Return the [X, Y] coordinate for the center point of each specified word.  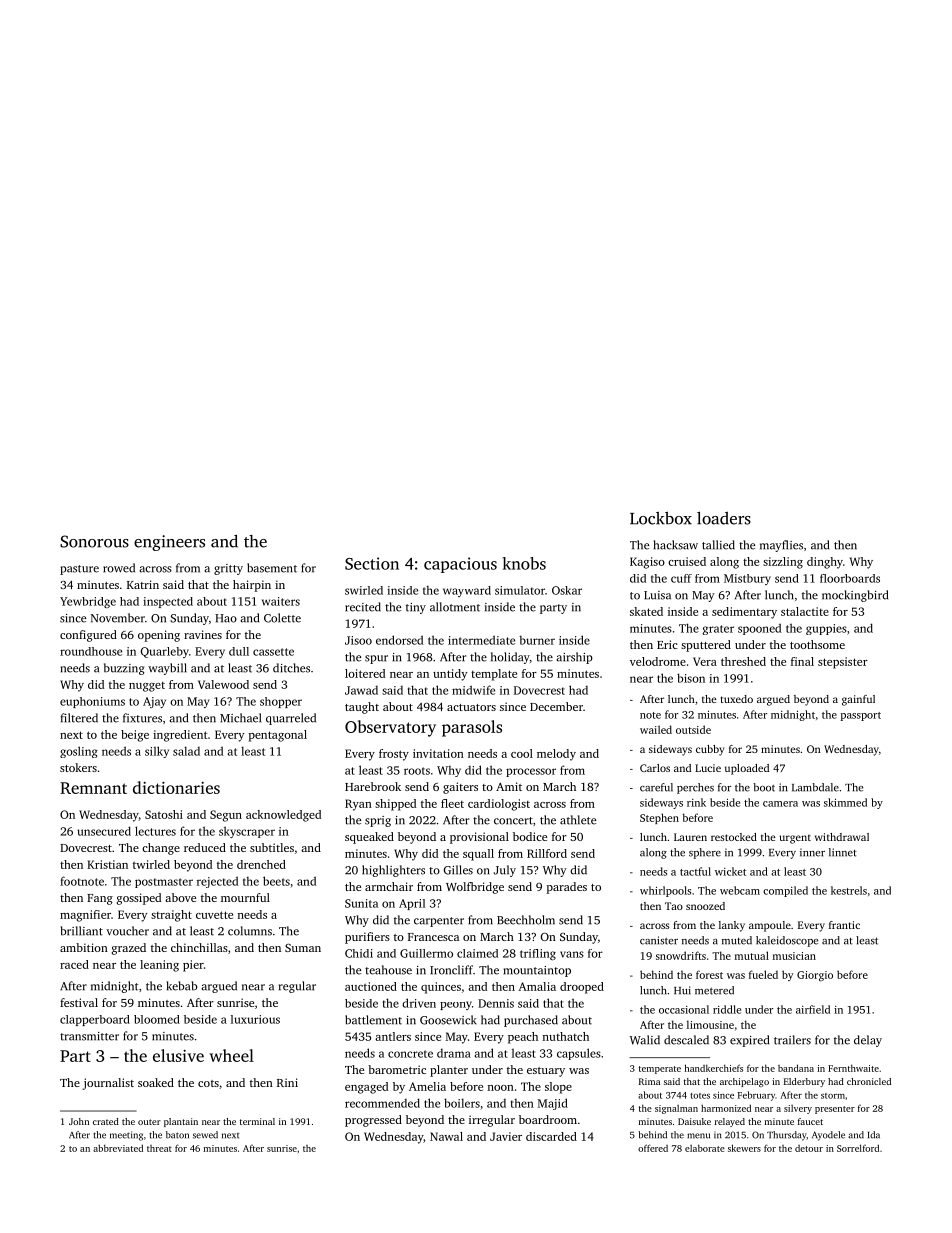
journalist [108, 1084]
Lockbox [661, 518]
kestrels [849, 890]
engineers [169, 543]
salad [186, 751]
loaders [724, 518]
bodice [530, 836]
